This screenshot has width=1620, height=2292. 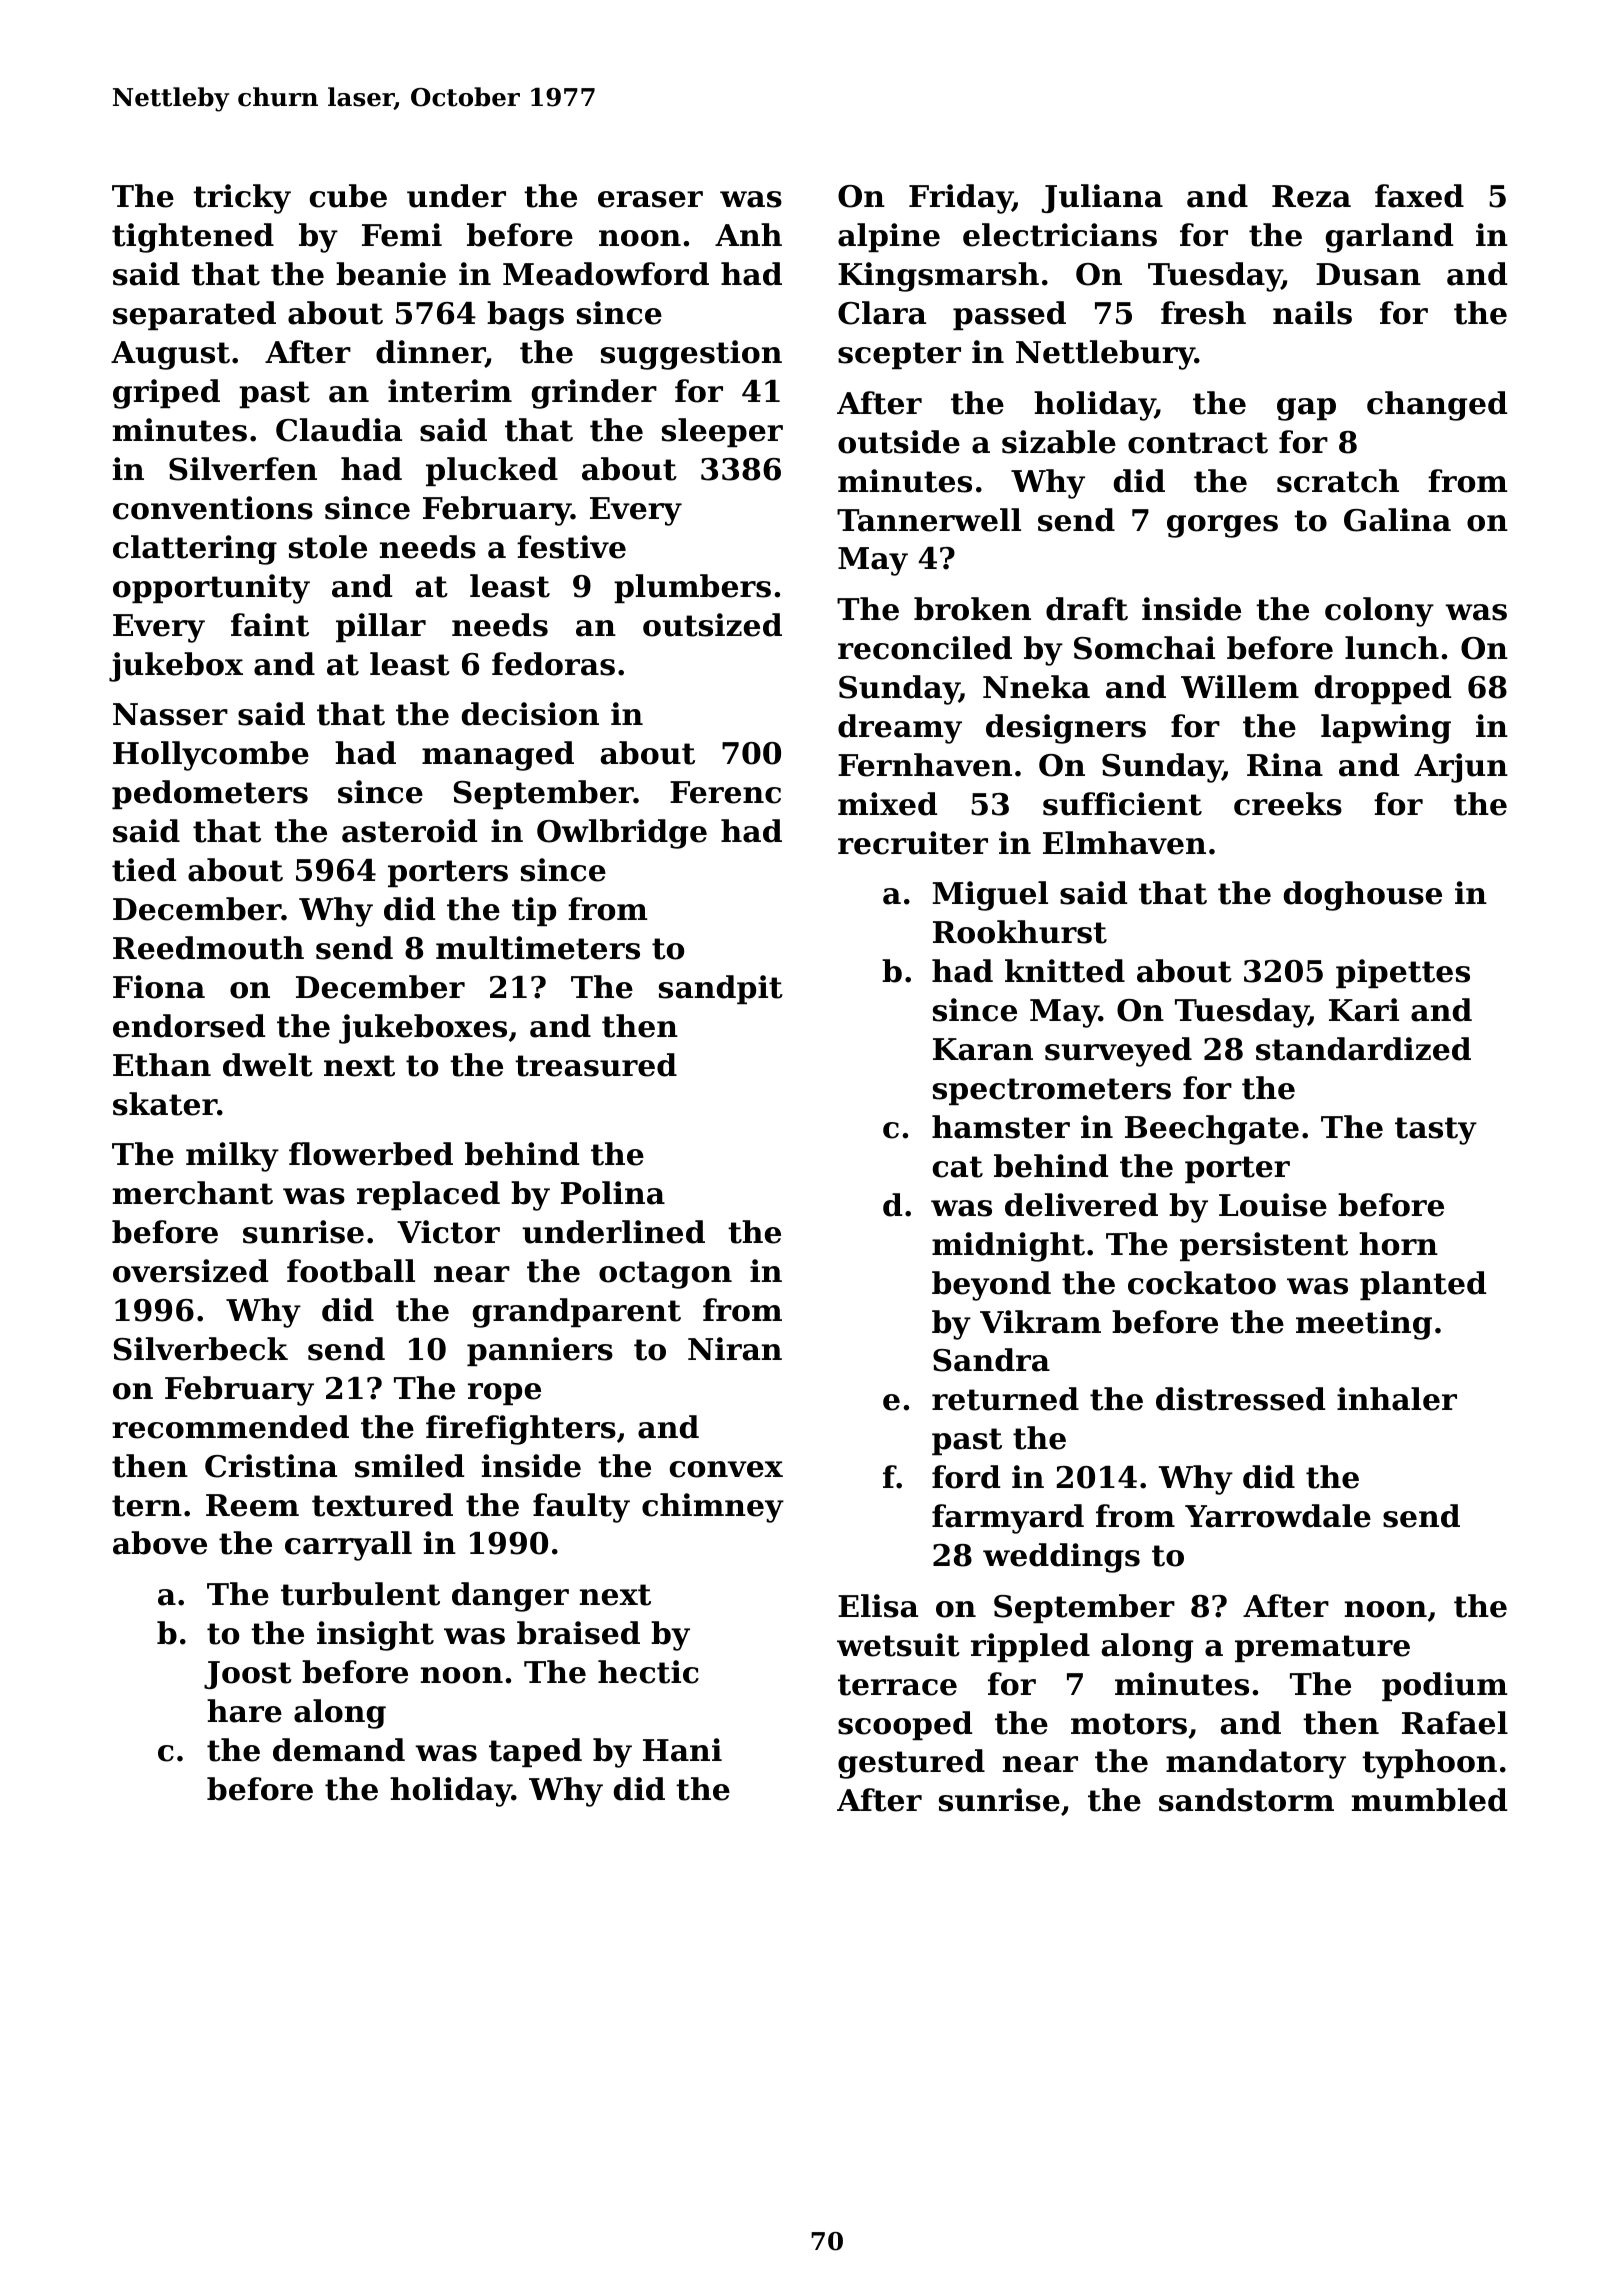 I want to click on hare, so click(x=244, y=1711).
